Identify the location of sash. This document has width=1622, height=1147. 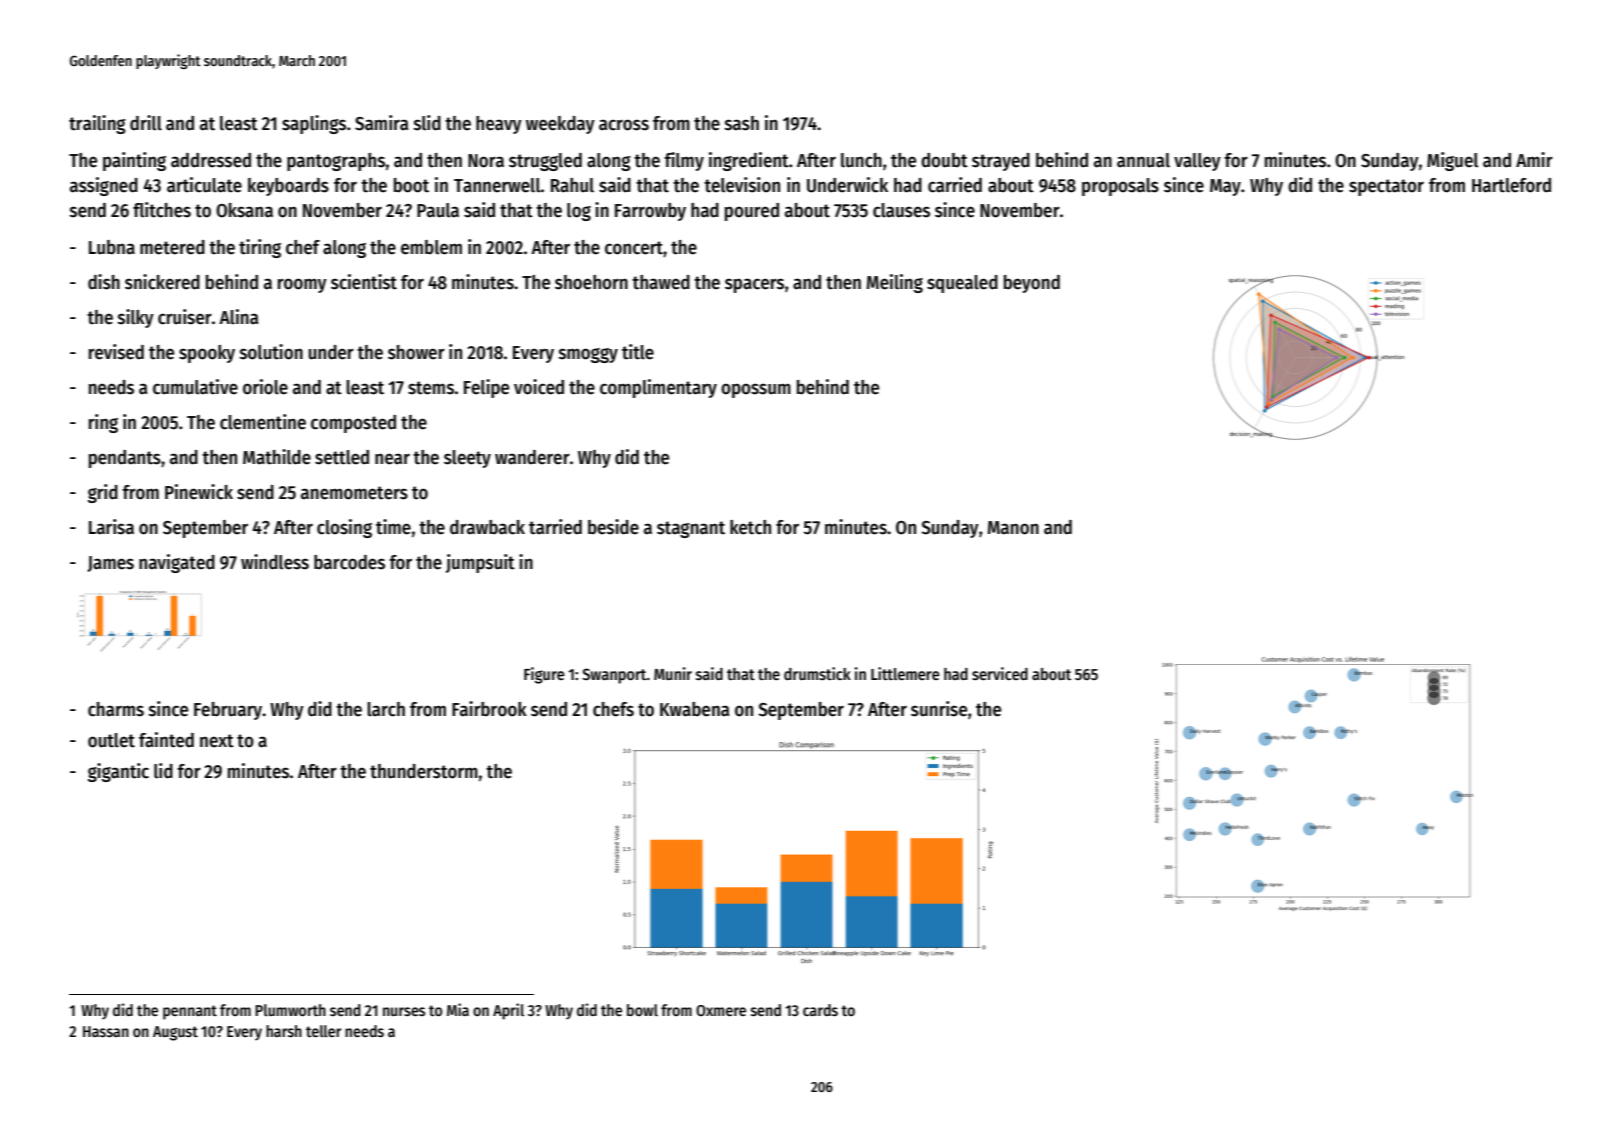
(742, 123).
